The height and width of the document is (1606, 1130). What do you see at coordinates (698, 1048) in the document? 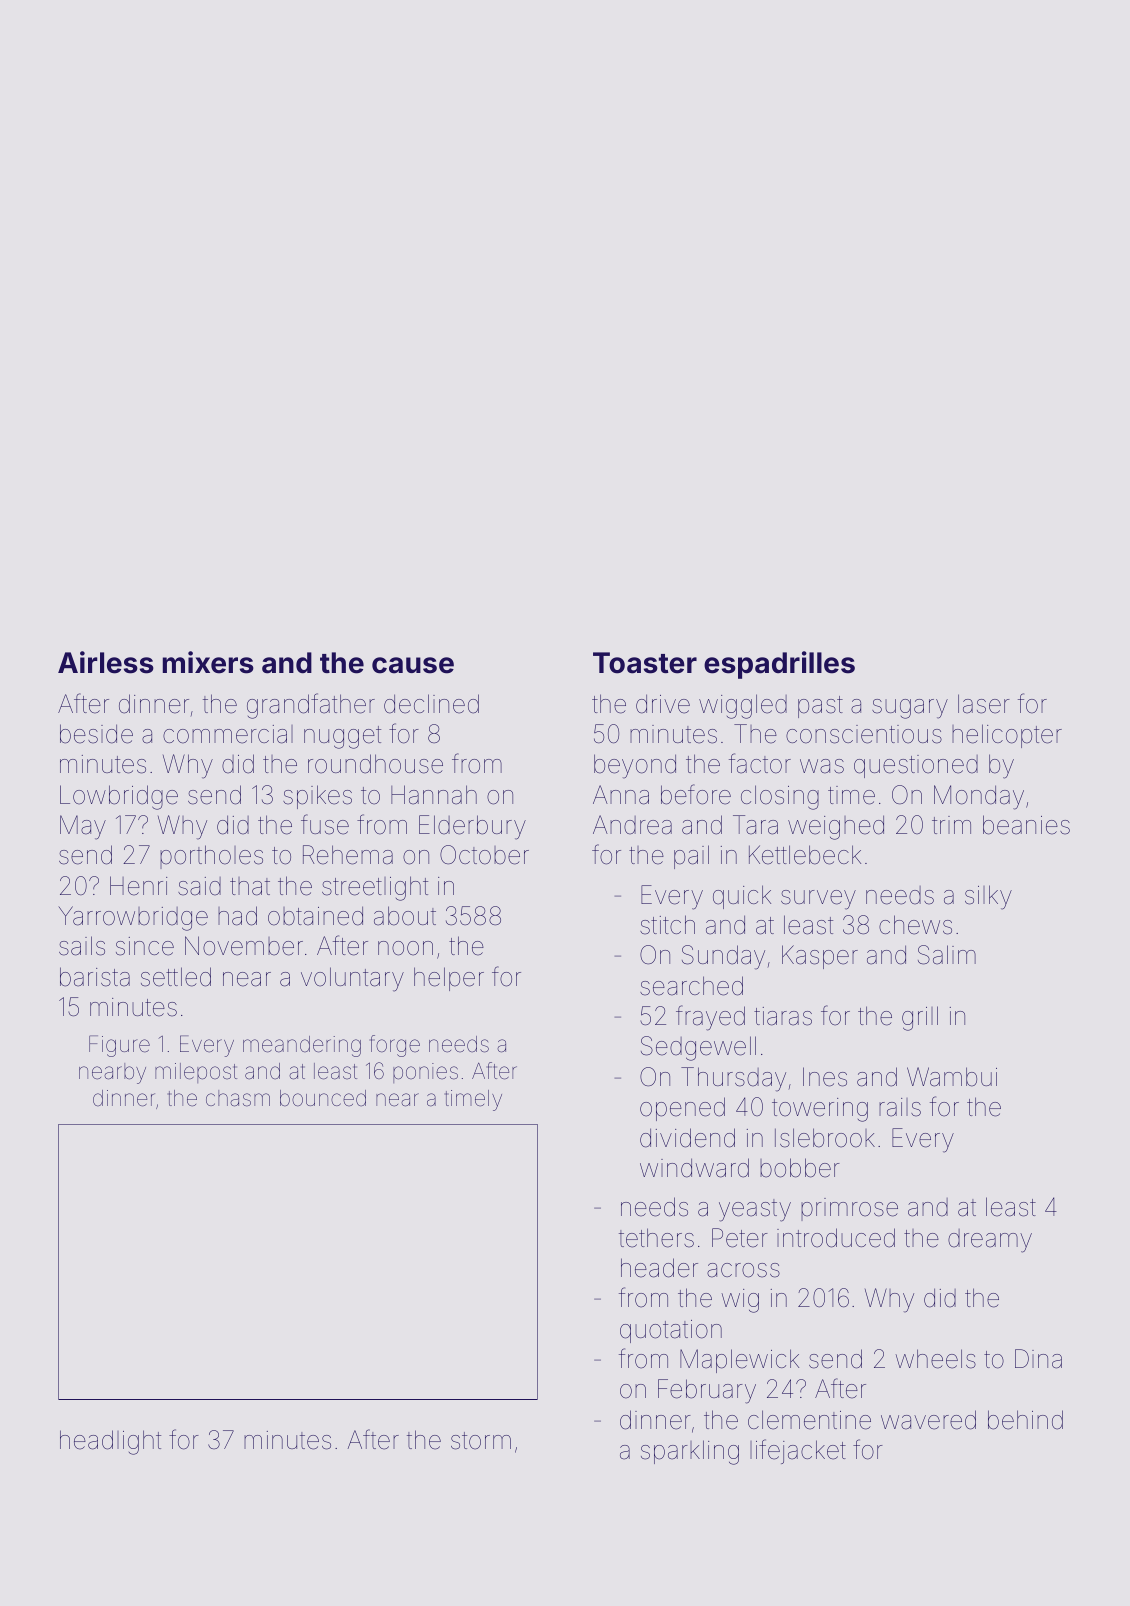
I see `Sedgewell` at bounding box center [698, 1048].
